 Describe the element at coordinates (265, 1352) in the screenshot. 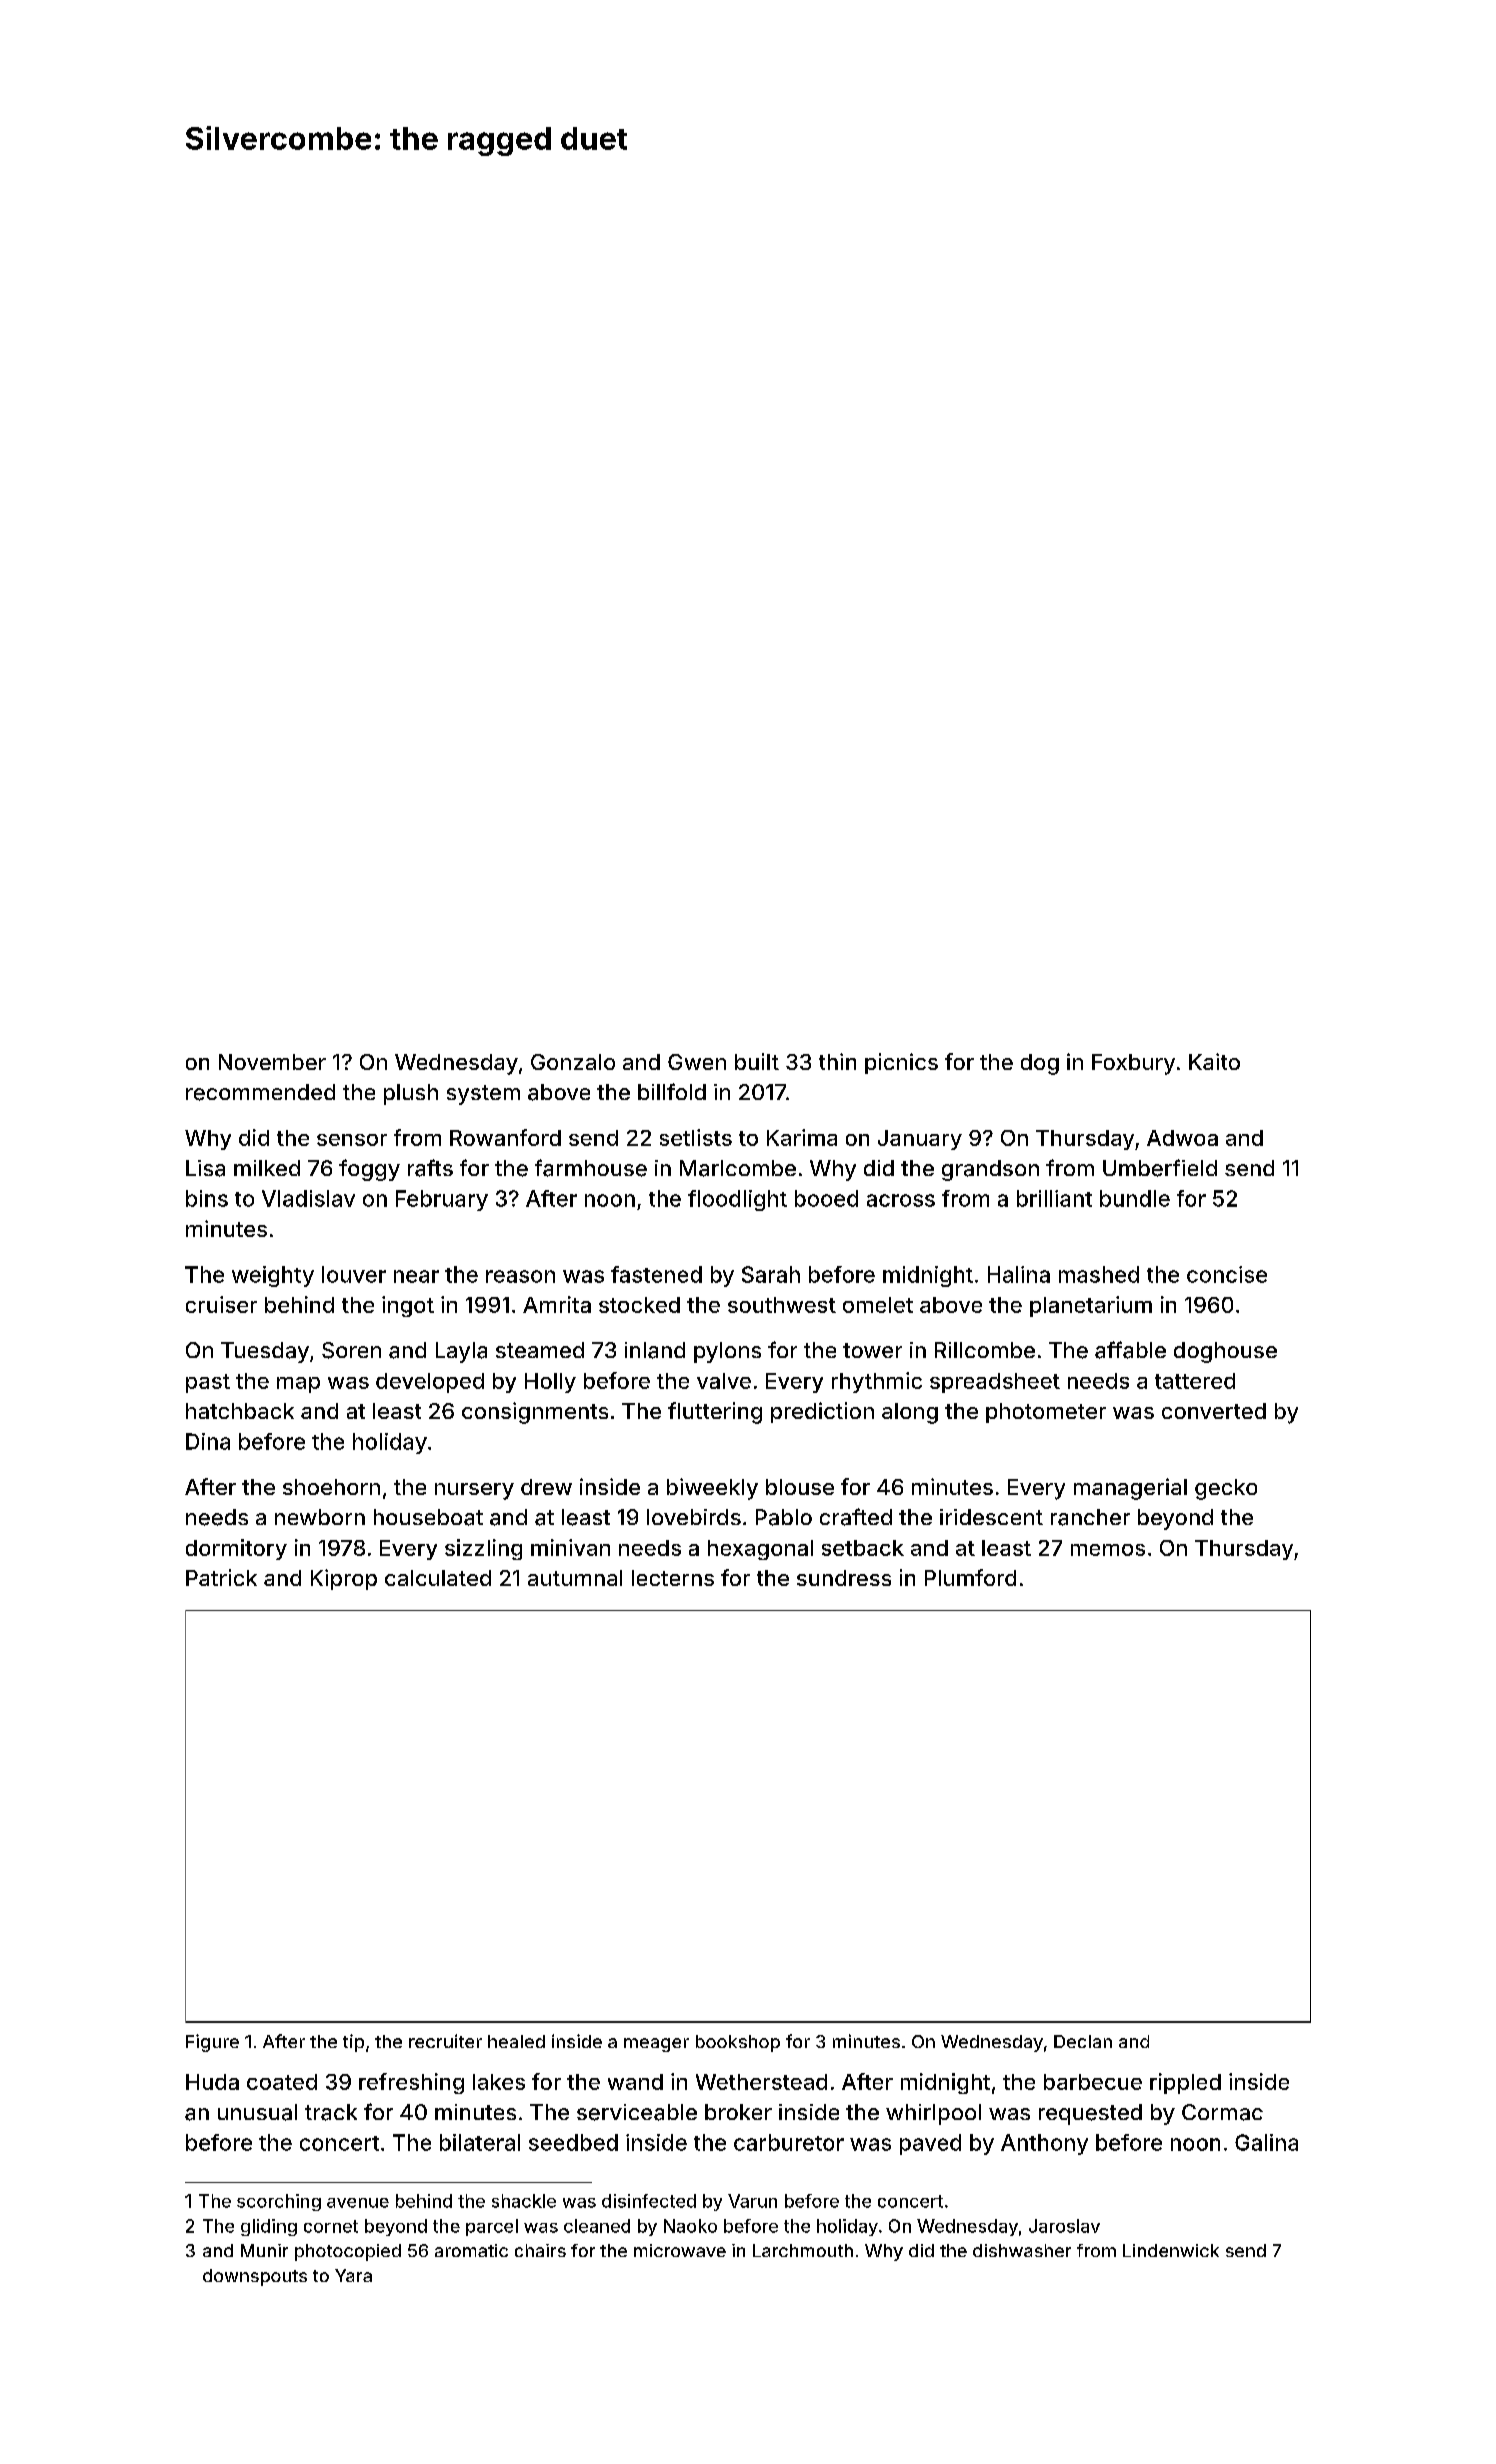

I see `Tuesday` at that location.
